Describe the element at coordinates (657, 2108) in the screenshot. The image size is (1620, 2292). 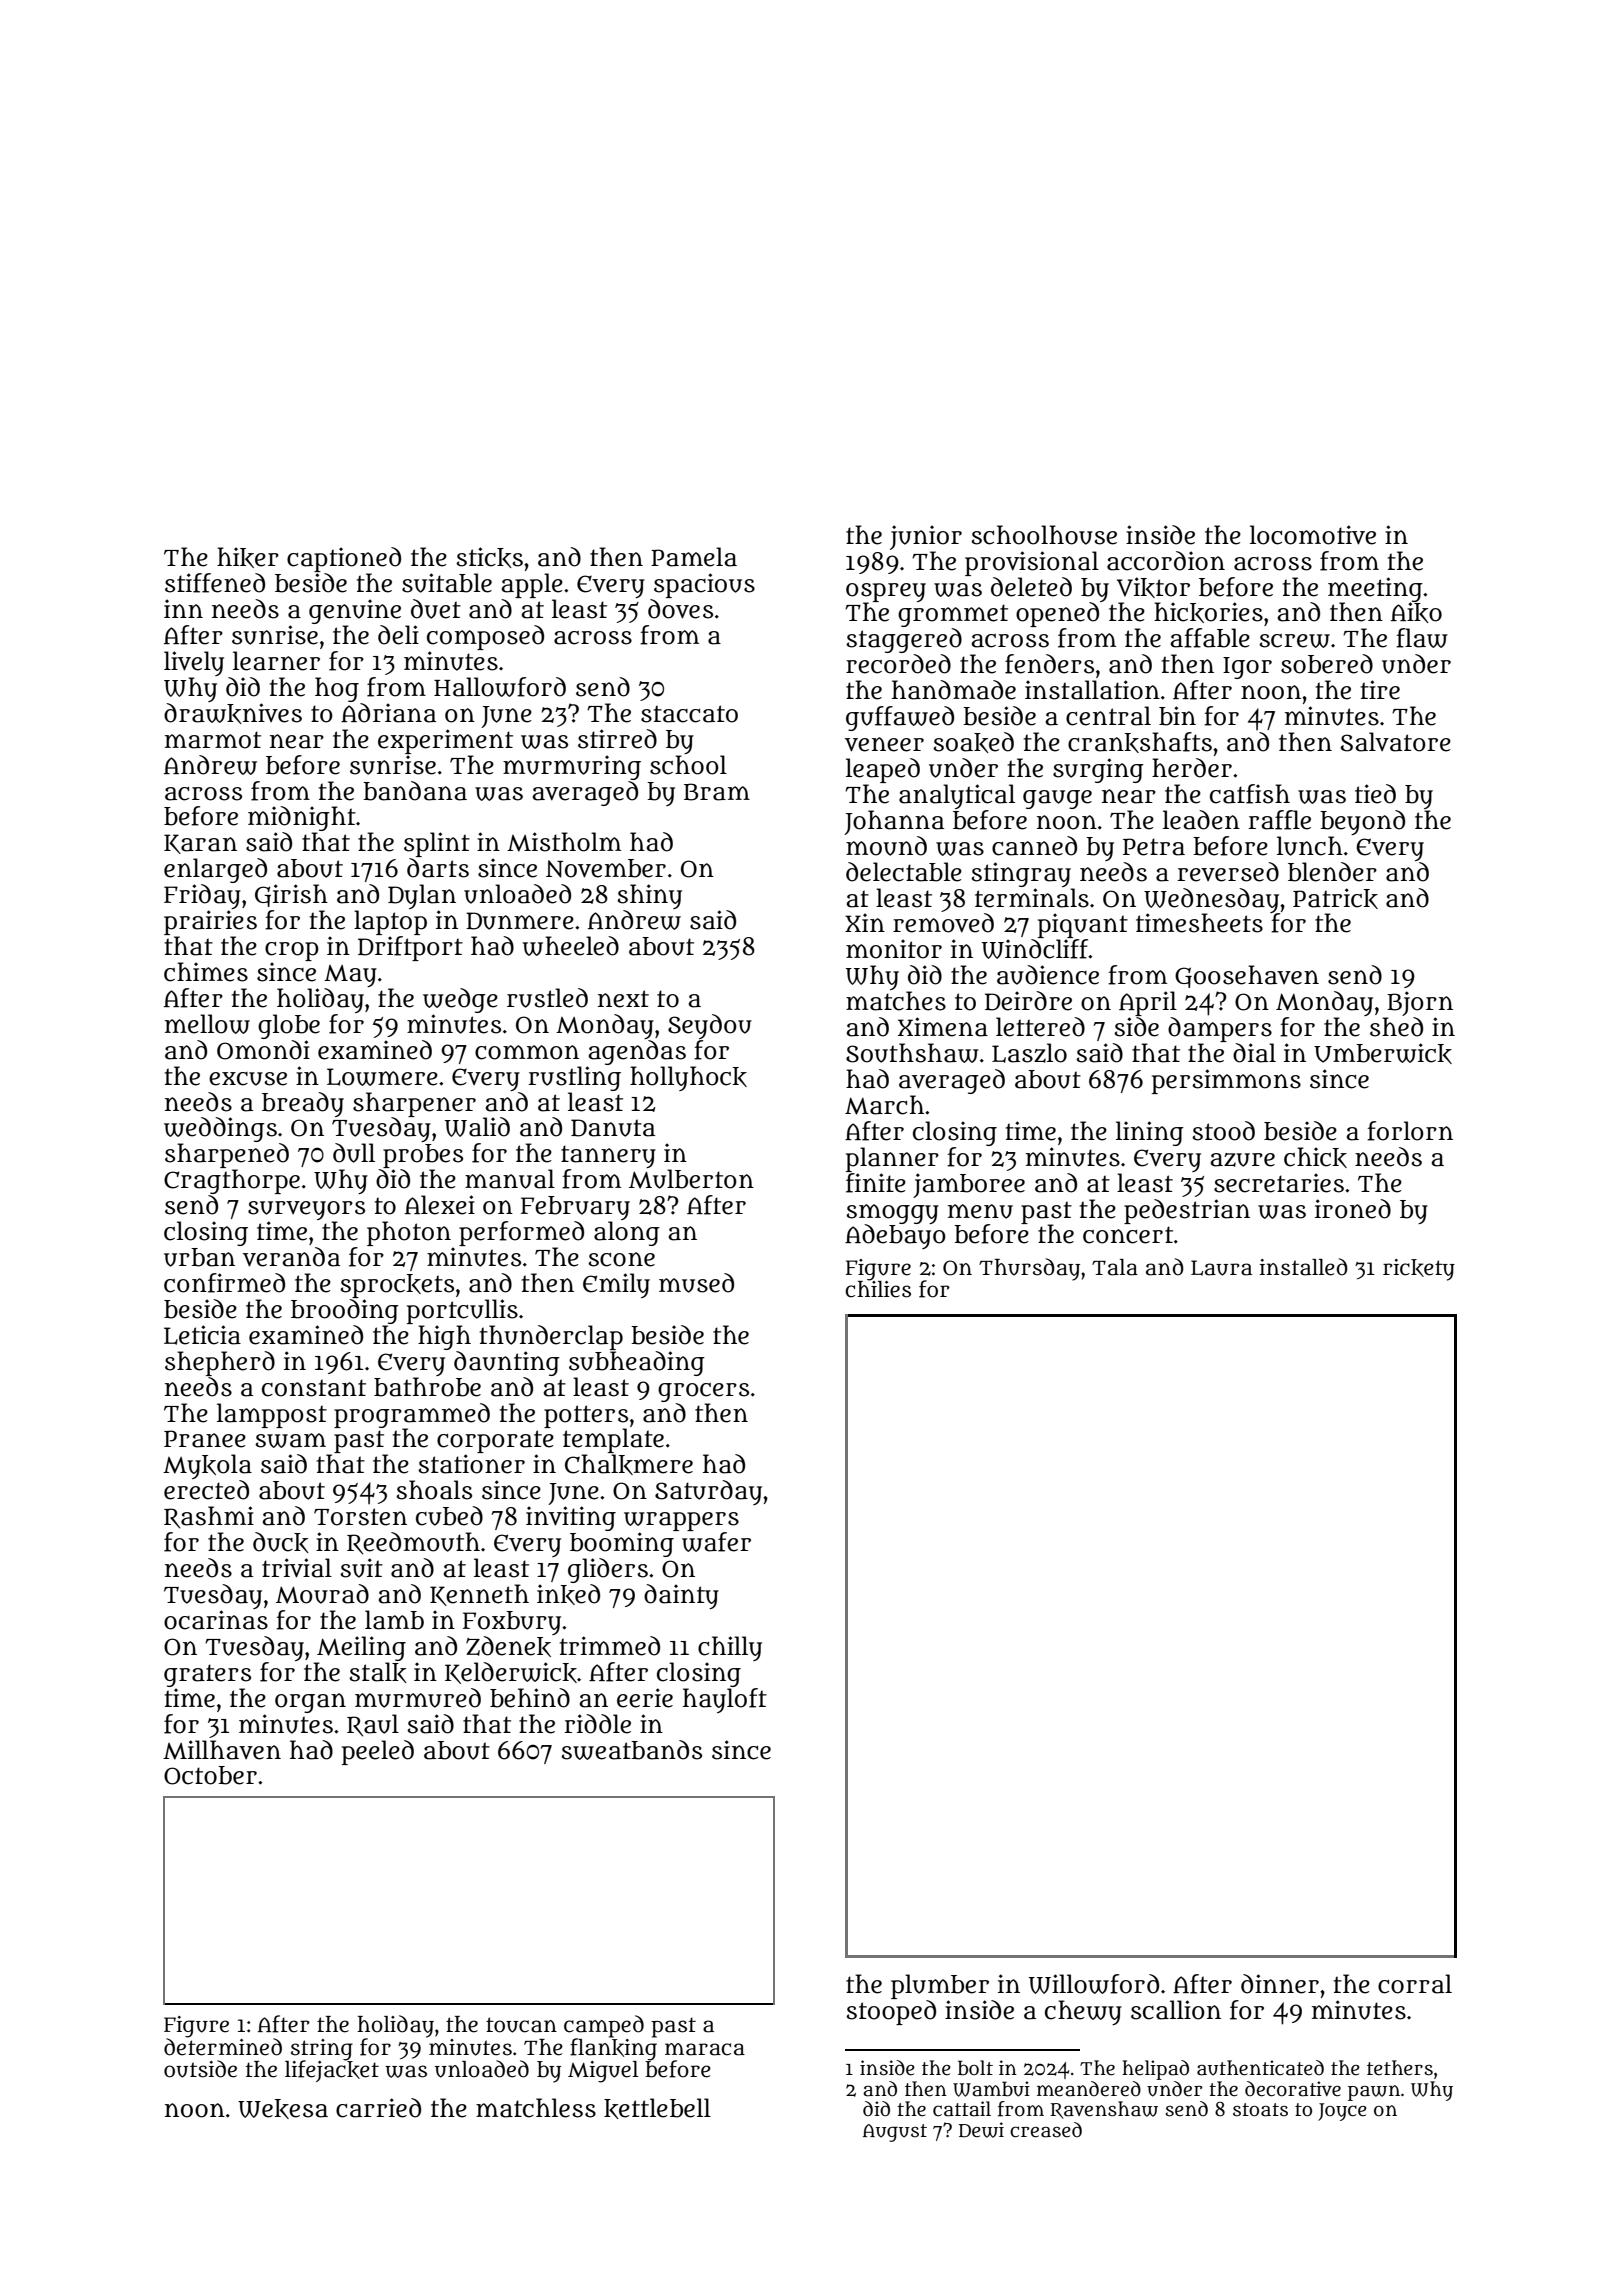
I see `kettlebell` at that location.
